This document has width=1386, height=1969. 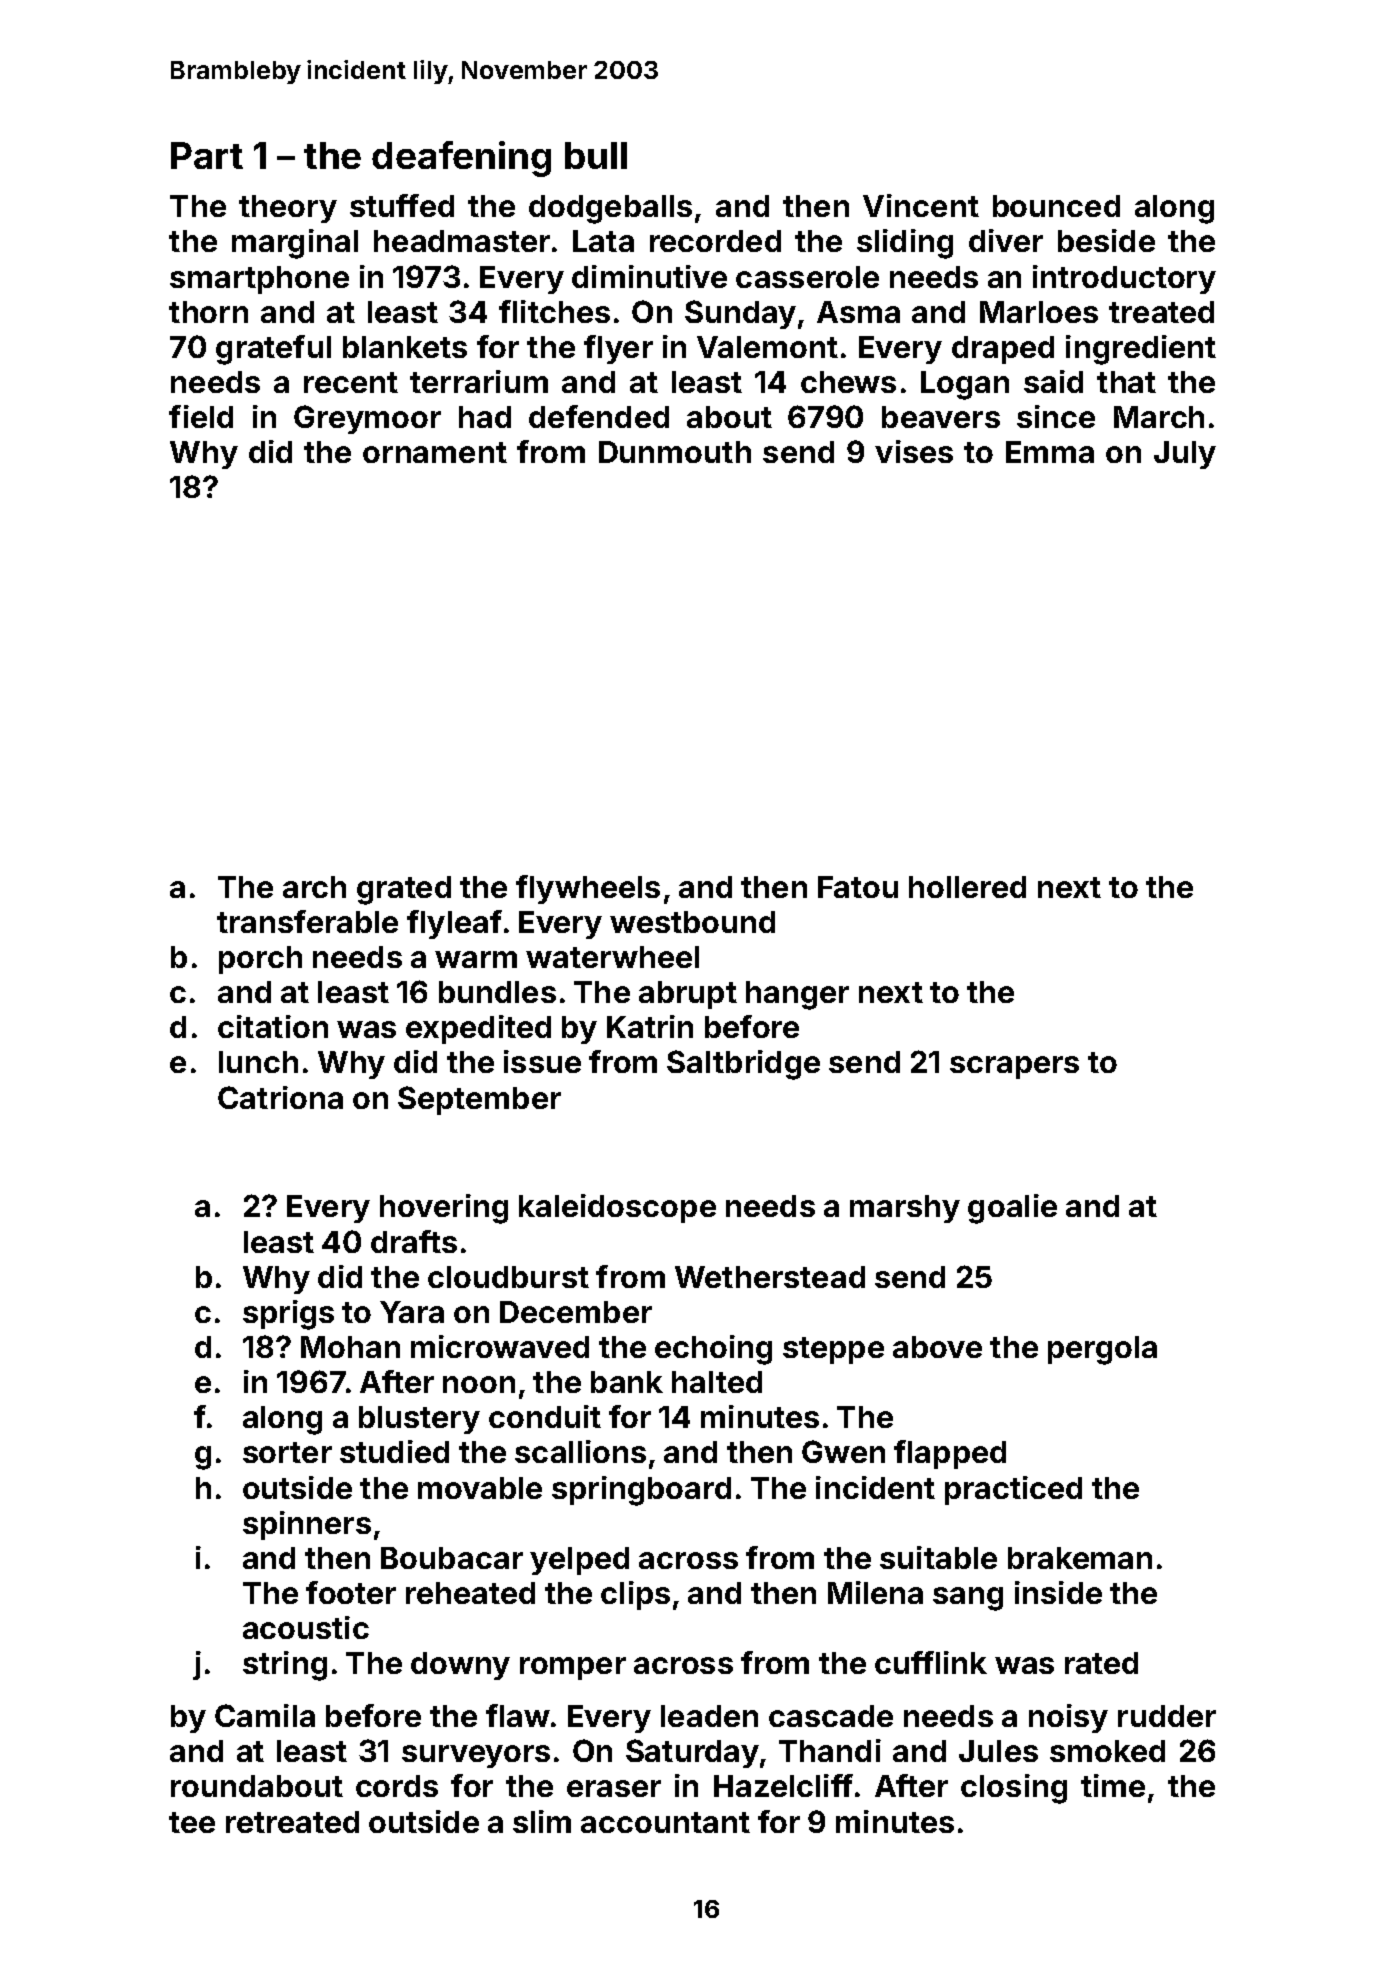 I want to click on bounced, so click(x=1056, y=206).
